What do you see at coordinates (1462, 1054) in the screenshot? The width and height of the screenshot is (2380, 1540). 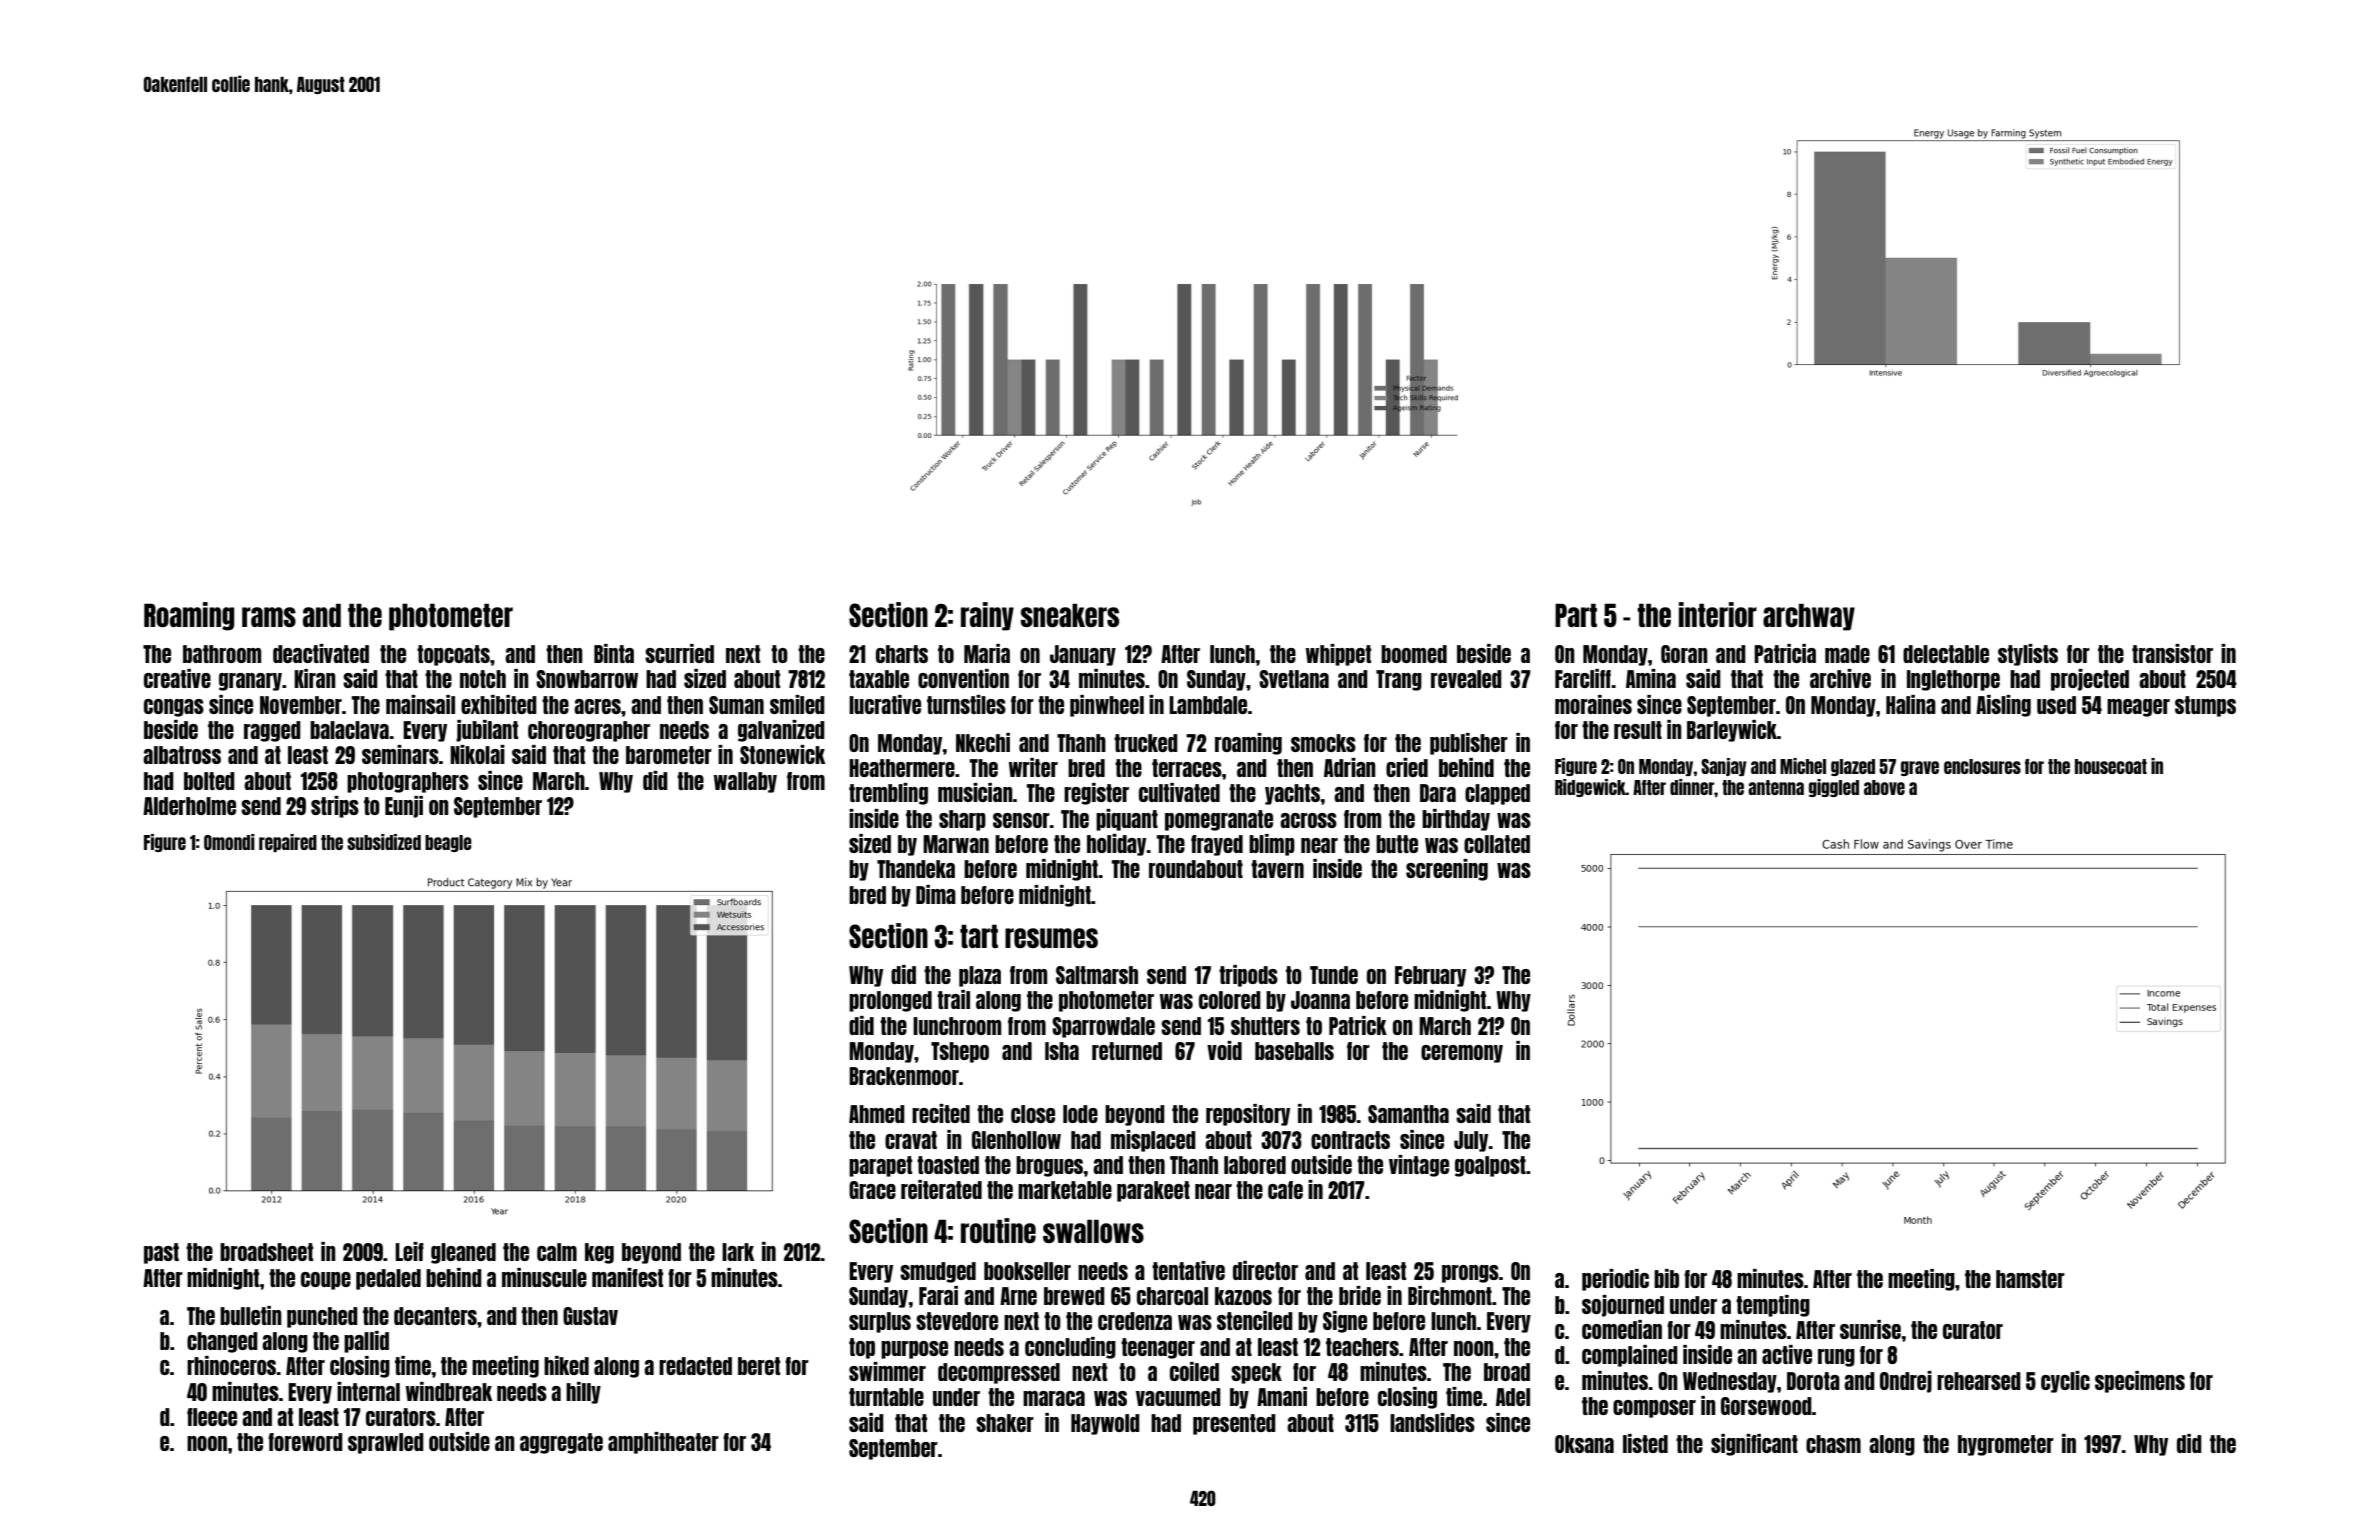 I see `ceremony` at bounding box center [1462, 1054].
